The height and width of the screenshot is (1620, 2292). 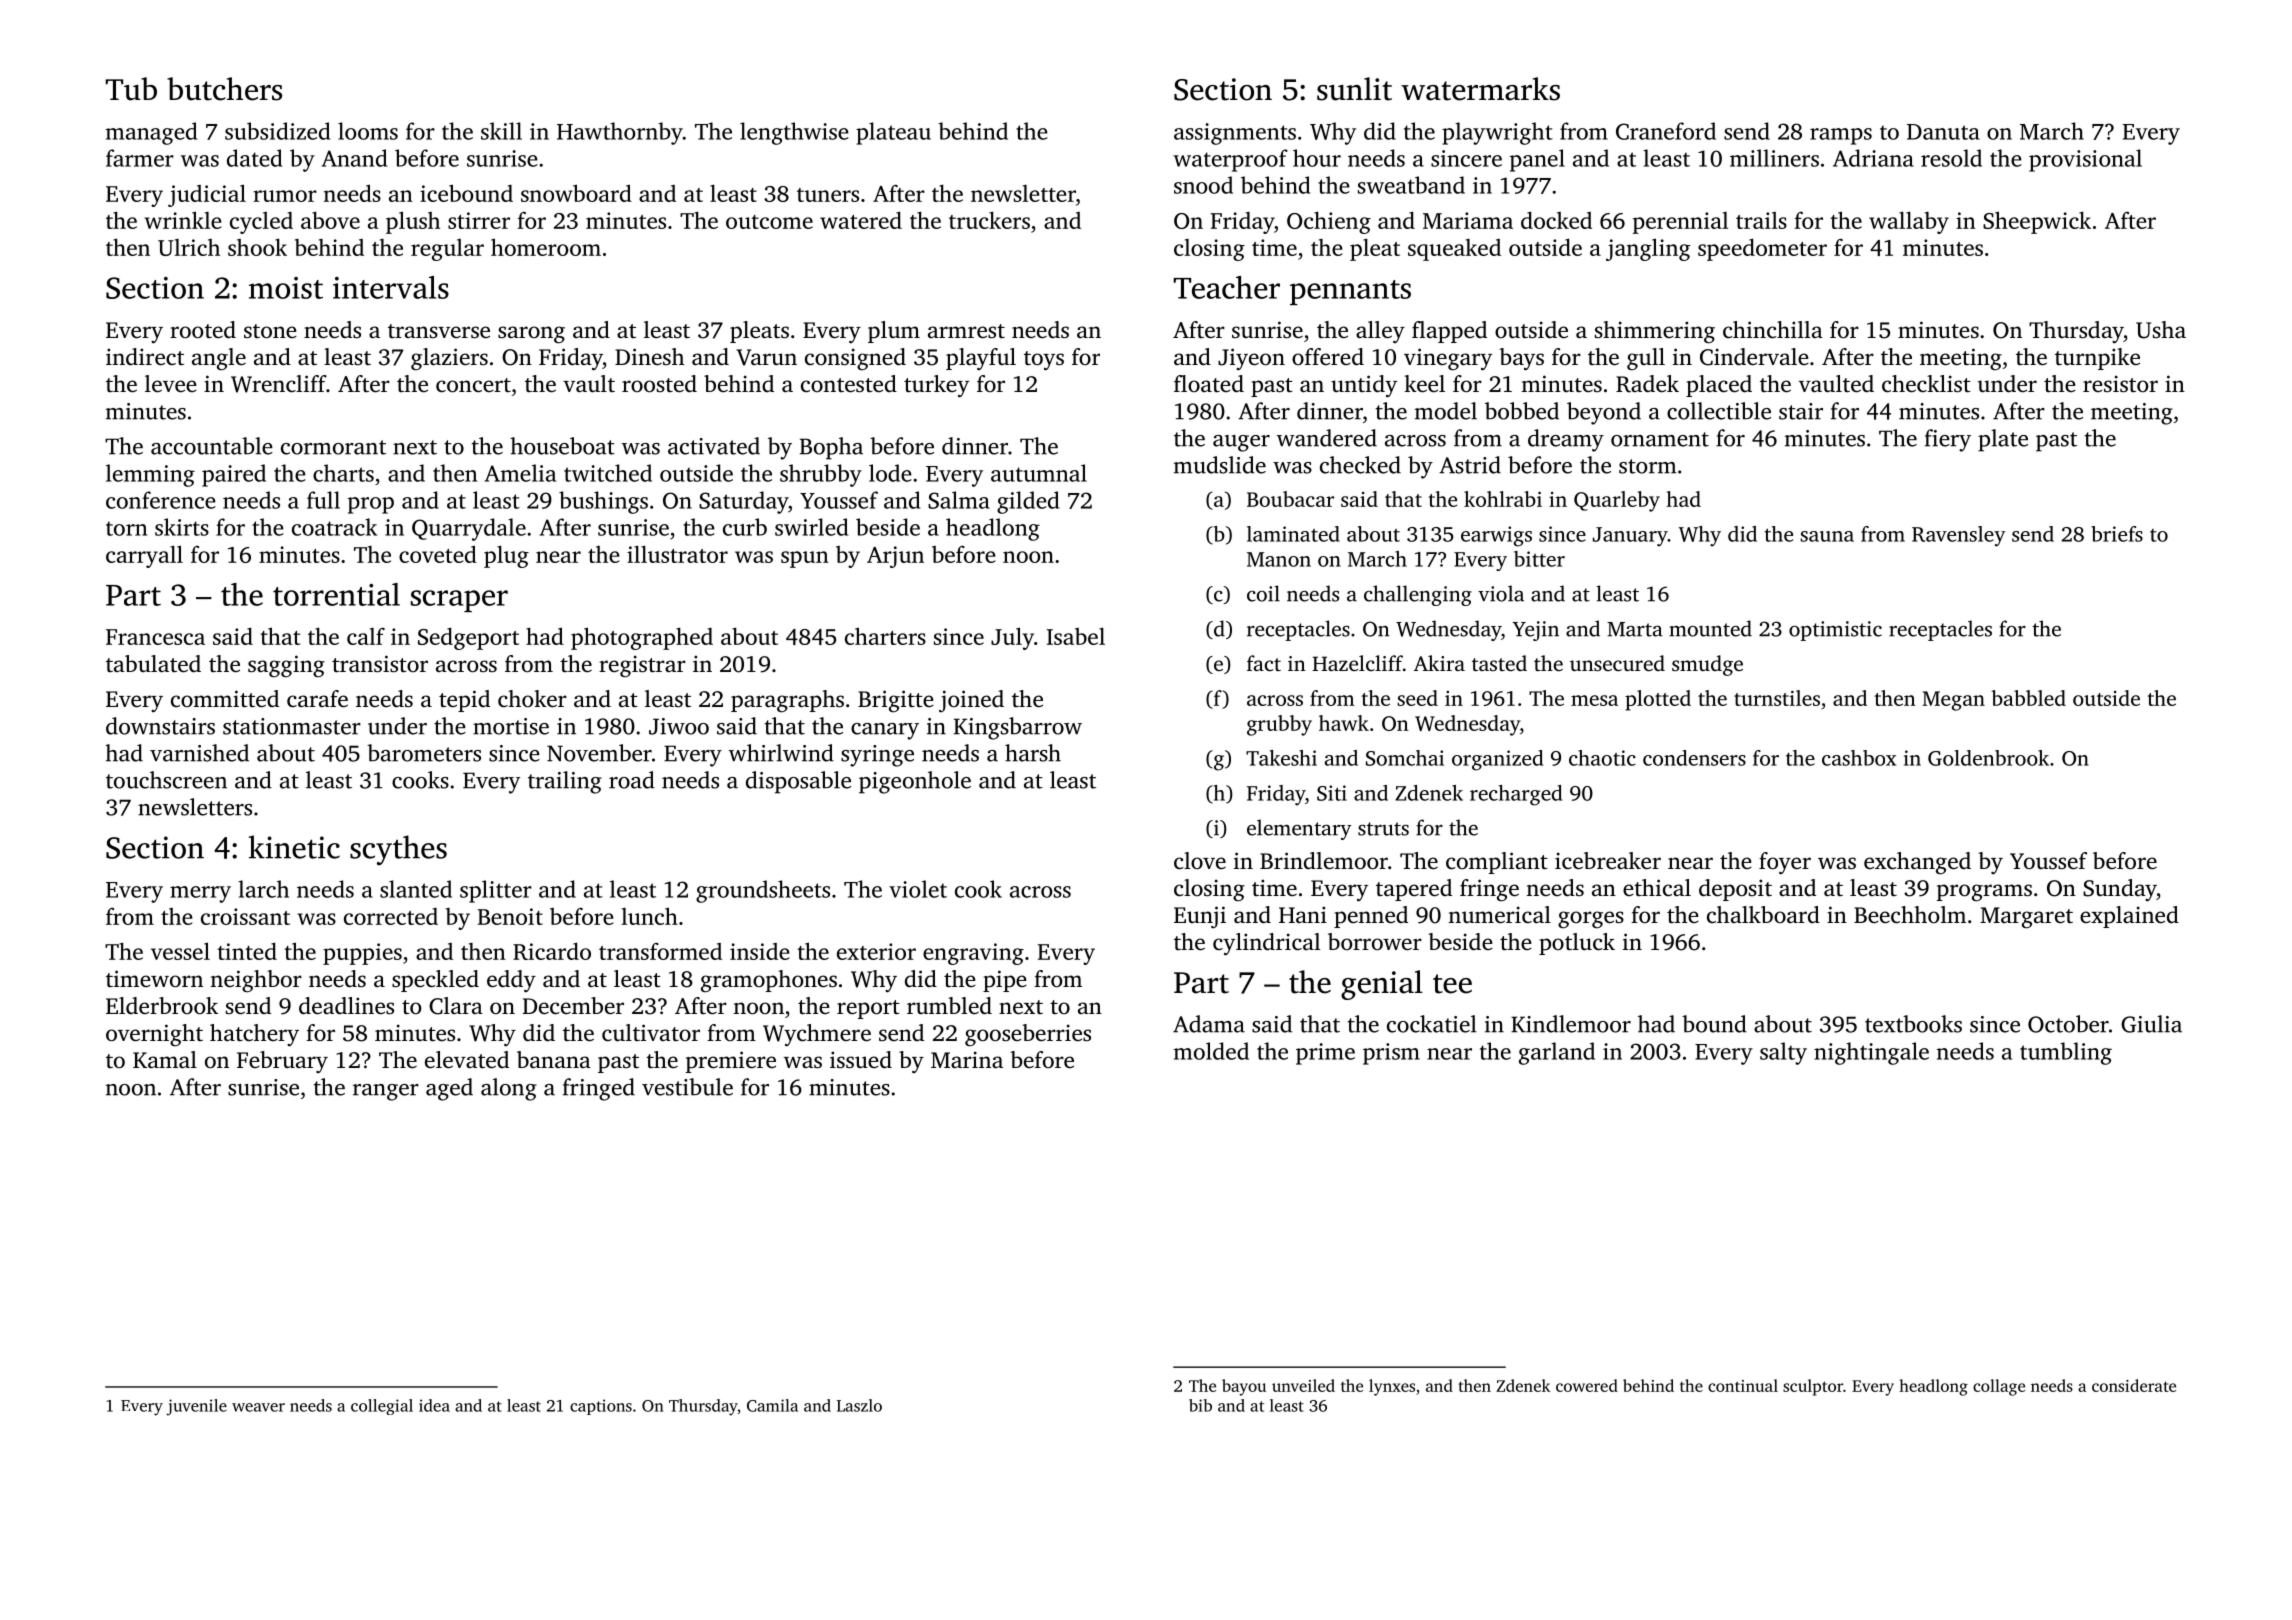 What do you see at coordinates (601, 1407) in the screenshot?
I see `captions` at bounding box center [601, 1407].
